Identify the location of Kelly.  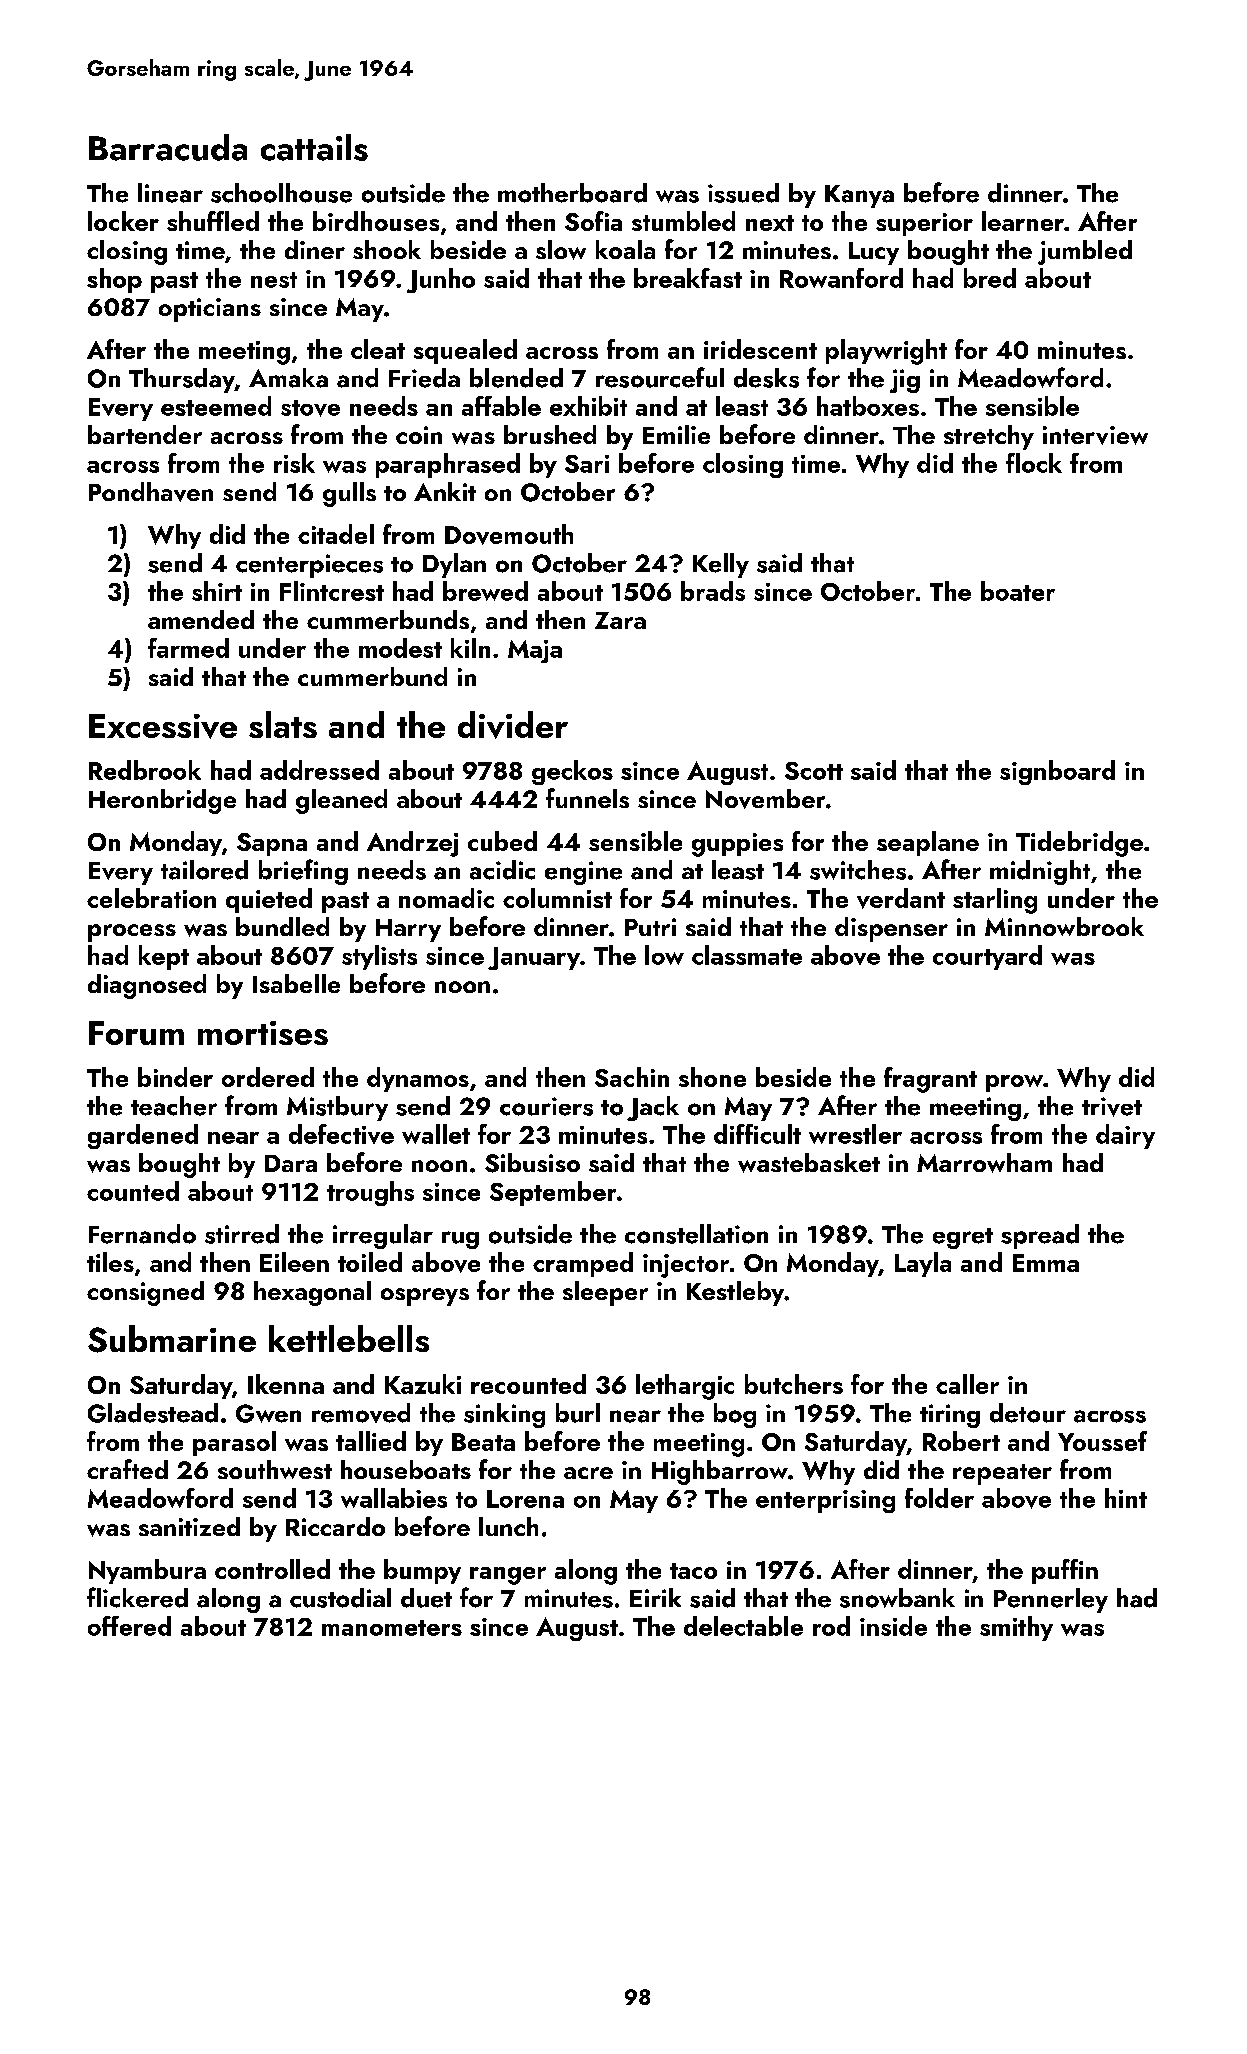
(721, 565).
